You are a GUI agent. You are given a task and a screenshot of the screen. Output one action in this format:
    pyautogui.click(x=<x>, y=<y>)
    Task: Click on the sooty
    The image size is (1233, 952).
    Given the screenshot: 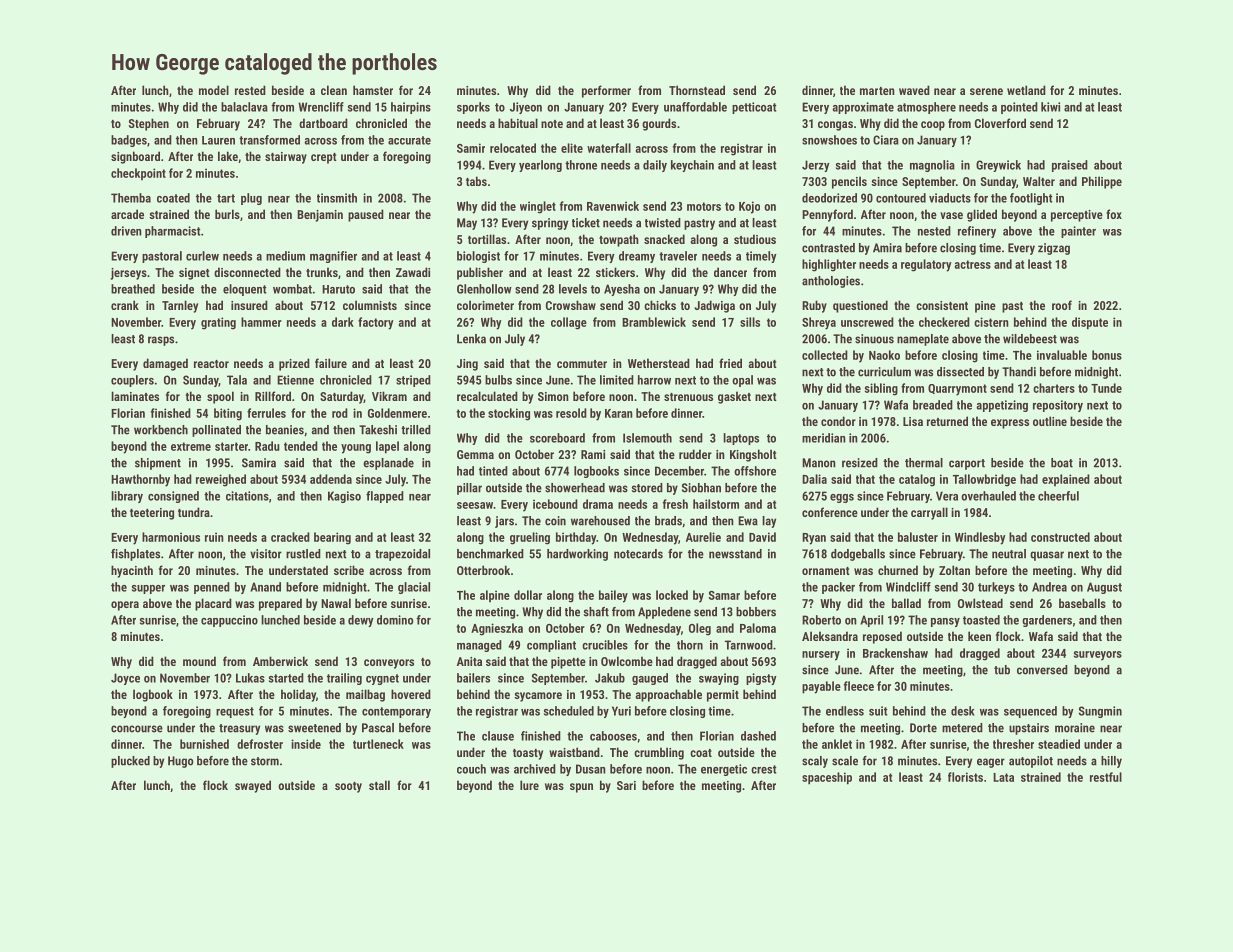 What is the action you would take?
    pyautogui.click(x=348, y=787)
